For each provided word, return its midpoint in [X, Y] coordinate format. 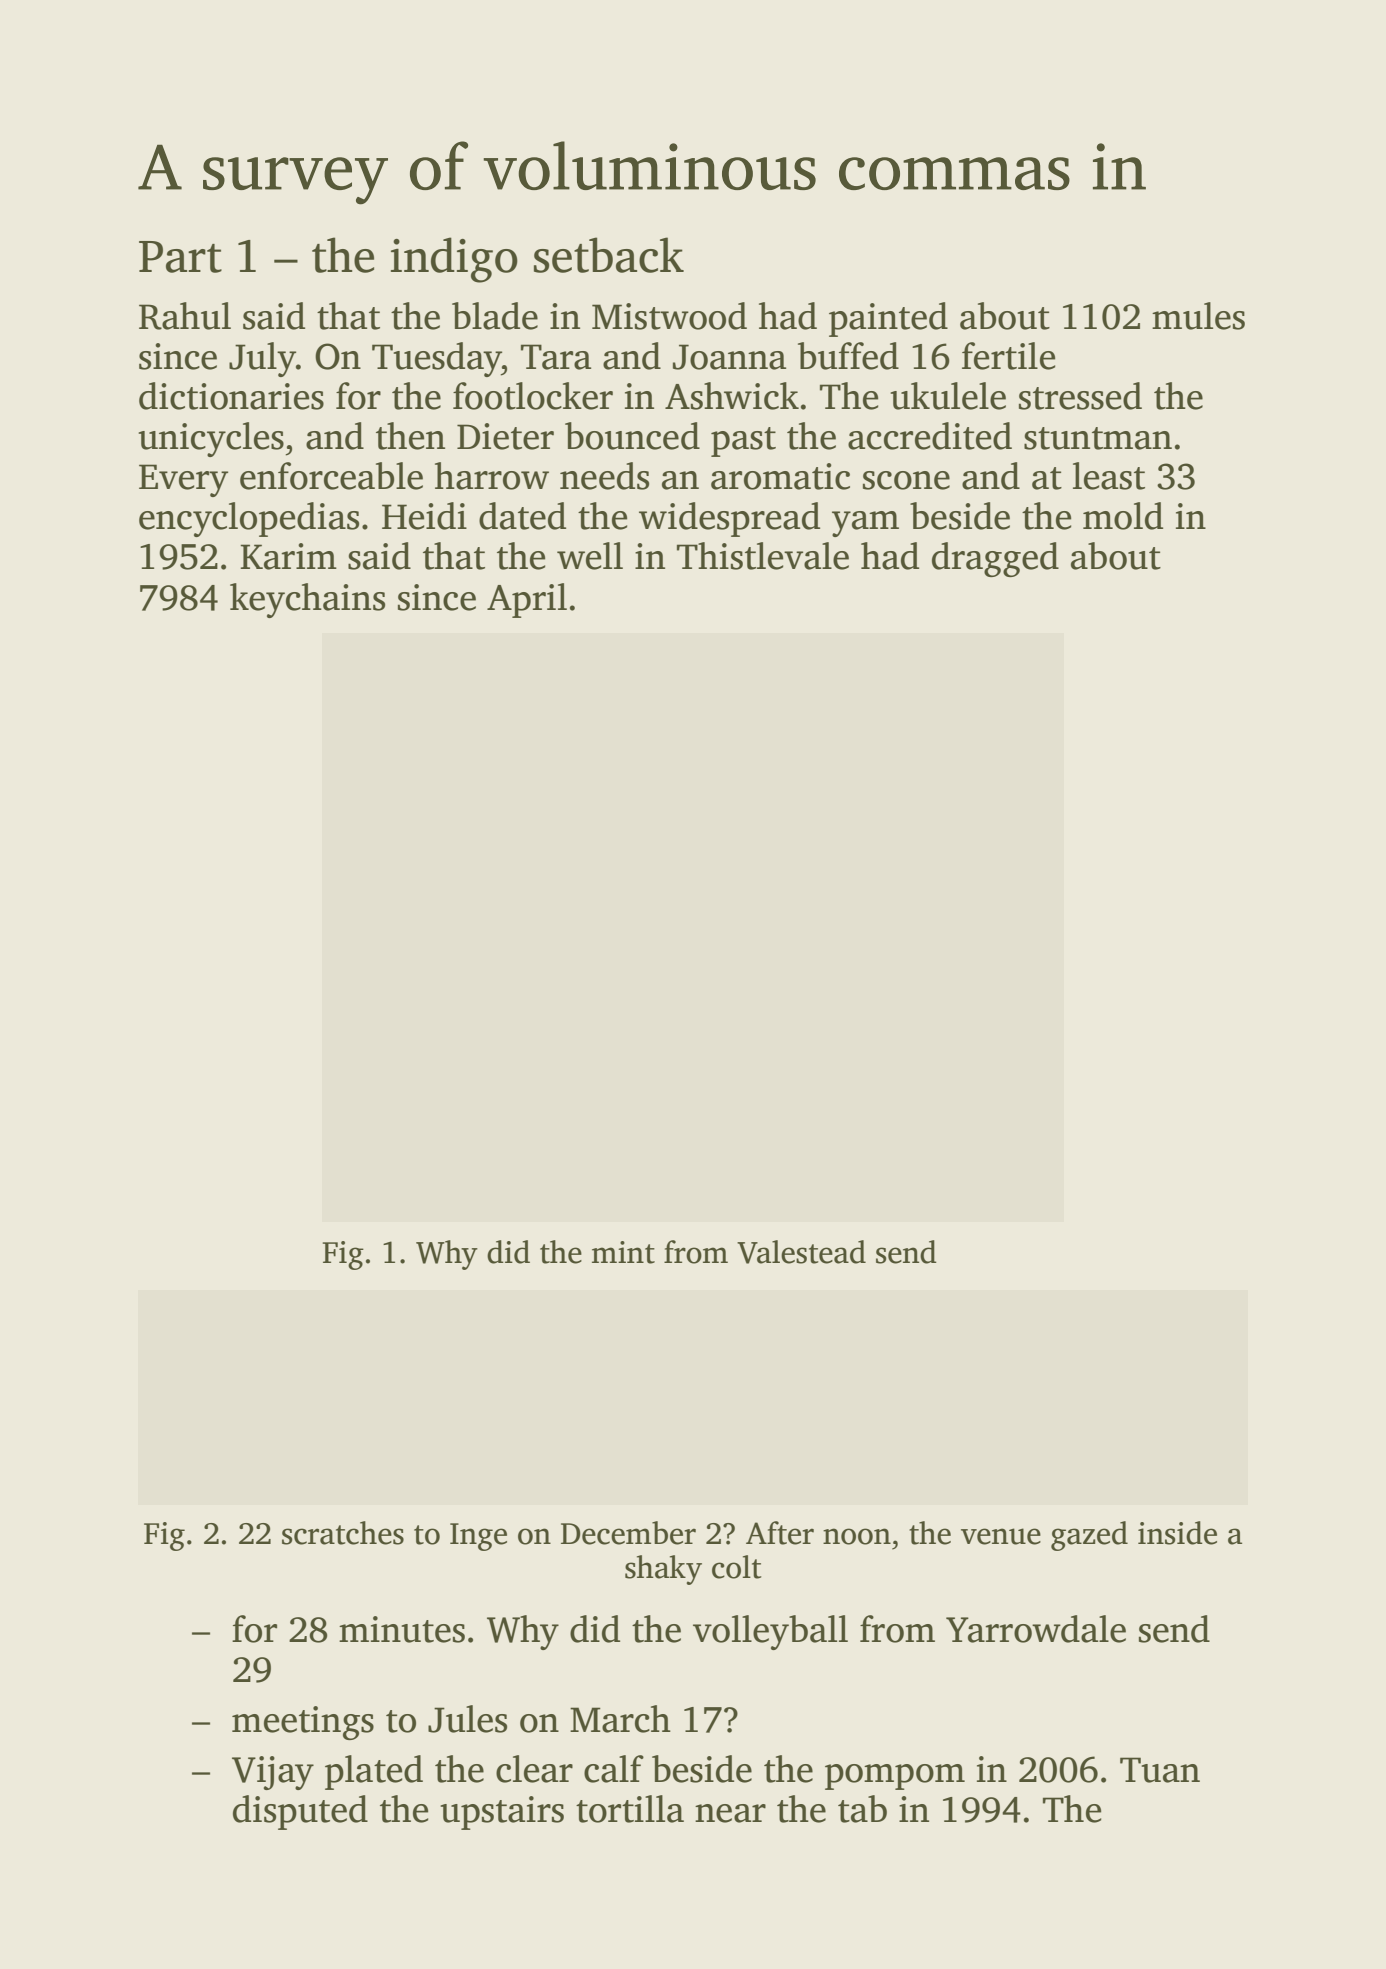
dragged [995, 559]
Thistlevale [763, 556]
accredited [930, 436]
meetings [303, 1723]
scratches [343, 1533]
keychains [307, 600]
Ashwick [732, 396]
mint [623, 1252]
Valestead [801, 1252]
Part [180, 257]
